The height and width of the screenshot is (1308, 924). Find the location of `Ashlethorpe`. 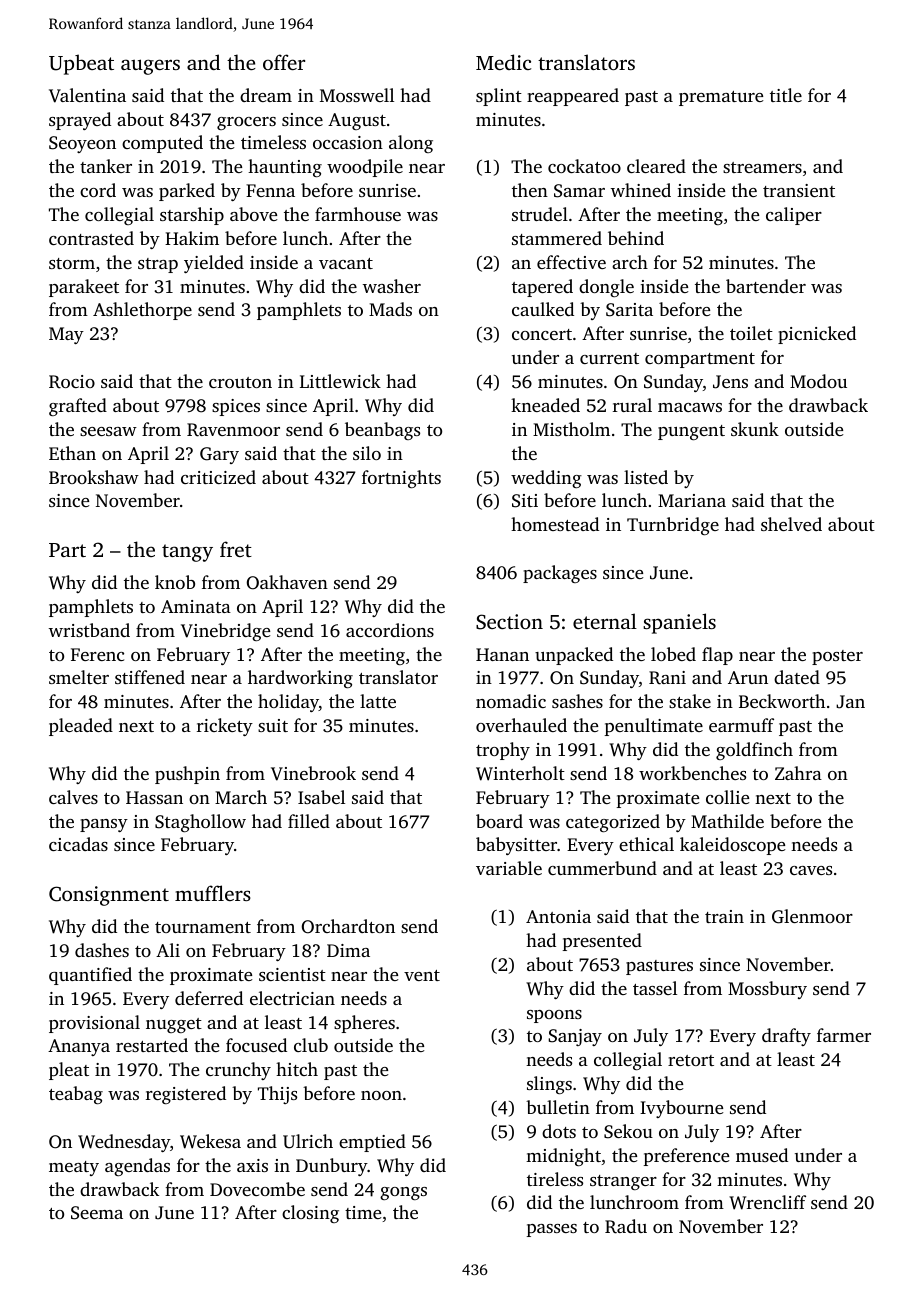

Ashlethorpe is located at coordinates (142, 311).
